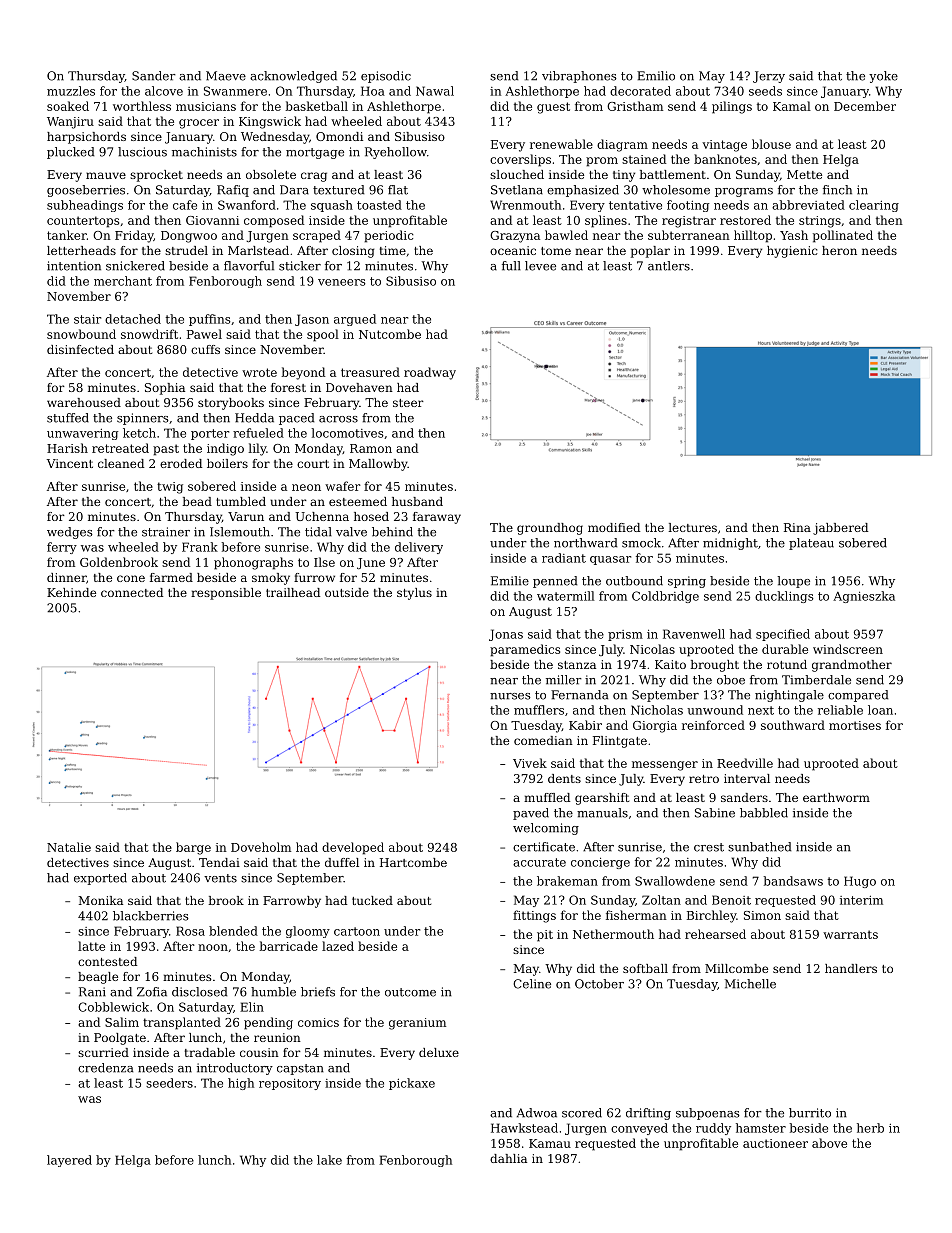  Describe the element at coordinates (300, 1069) in the screenshot. I see `capstan` at that location.
